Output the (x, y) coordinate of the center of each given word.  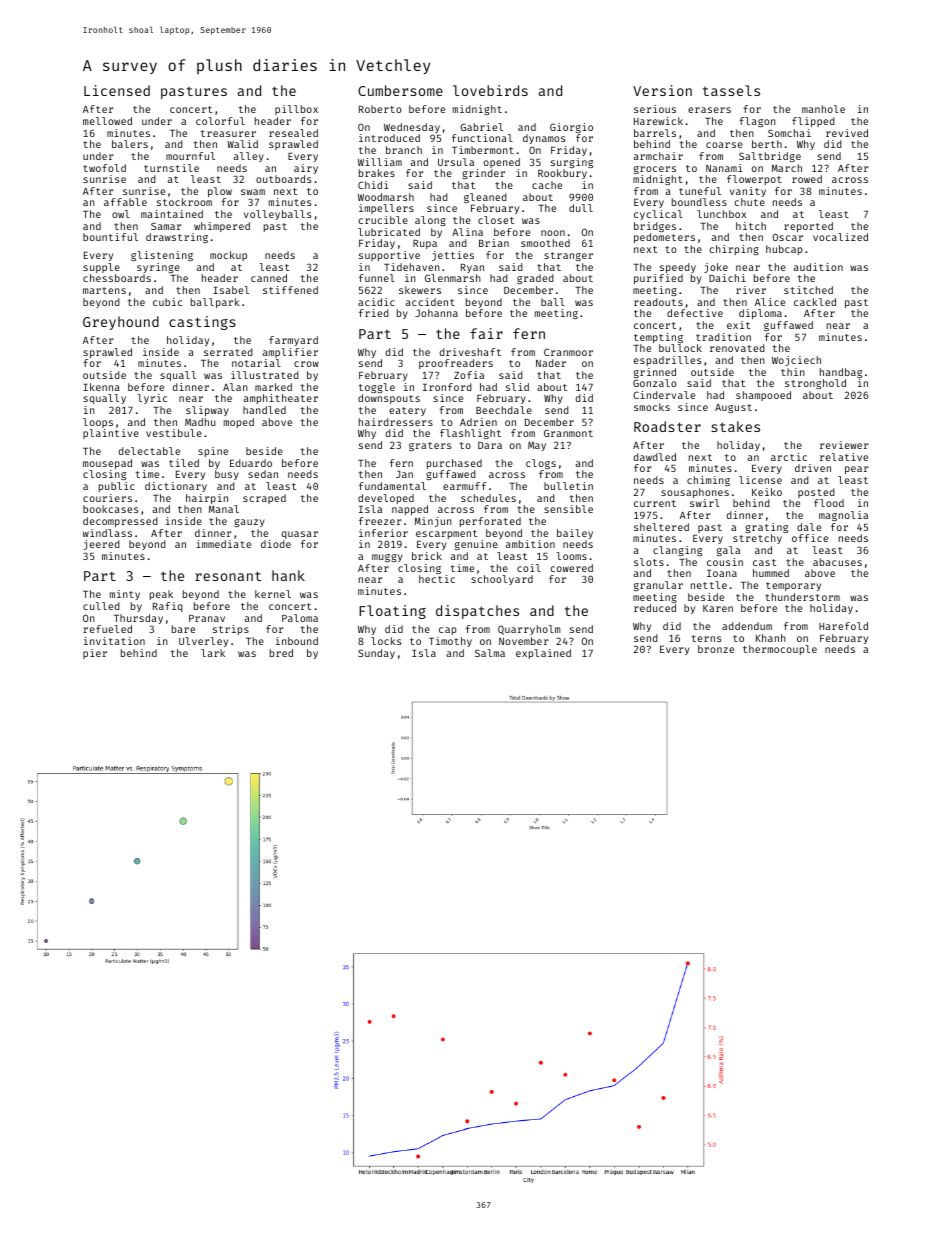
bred (281, 653)
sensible (568, 509)
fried (374, 313)
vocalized (840, 237)
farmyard (293, 341)
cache (547, 185)
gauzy (249, 523)
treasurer (228, 133)
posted (816, 493)
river (751, 290)
